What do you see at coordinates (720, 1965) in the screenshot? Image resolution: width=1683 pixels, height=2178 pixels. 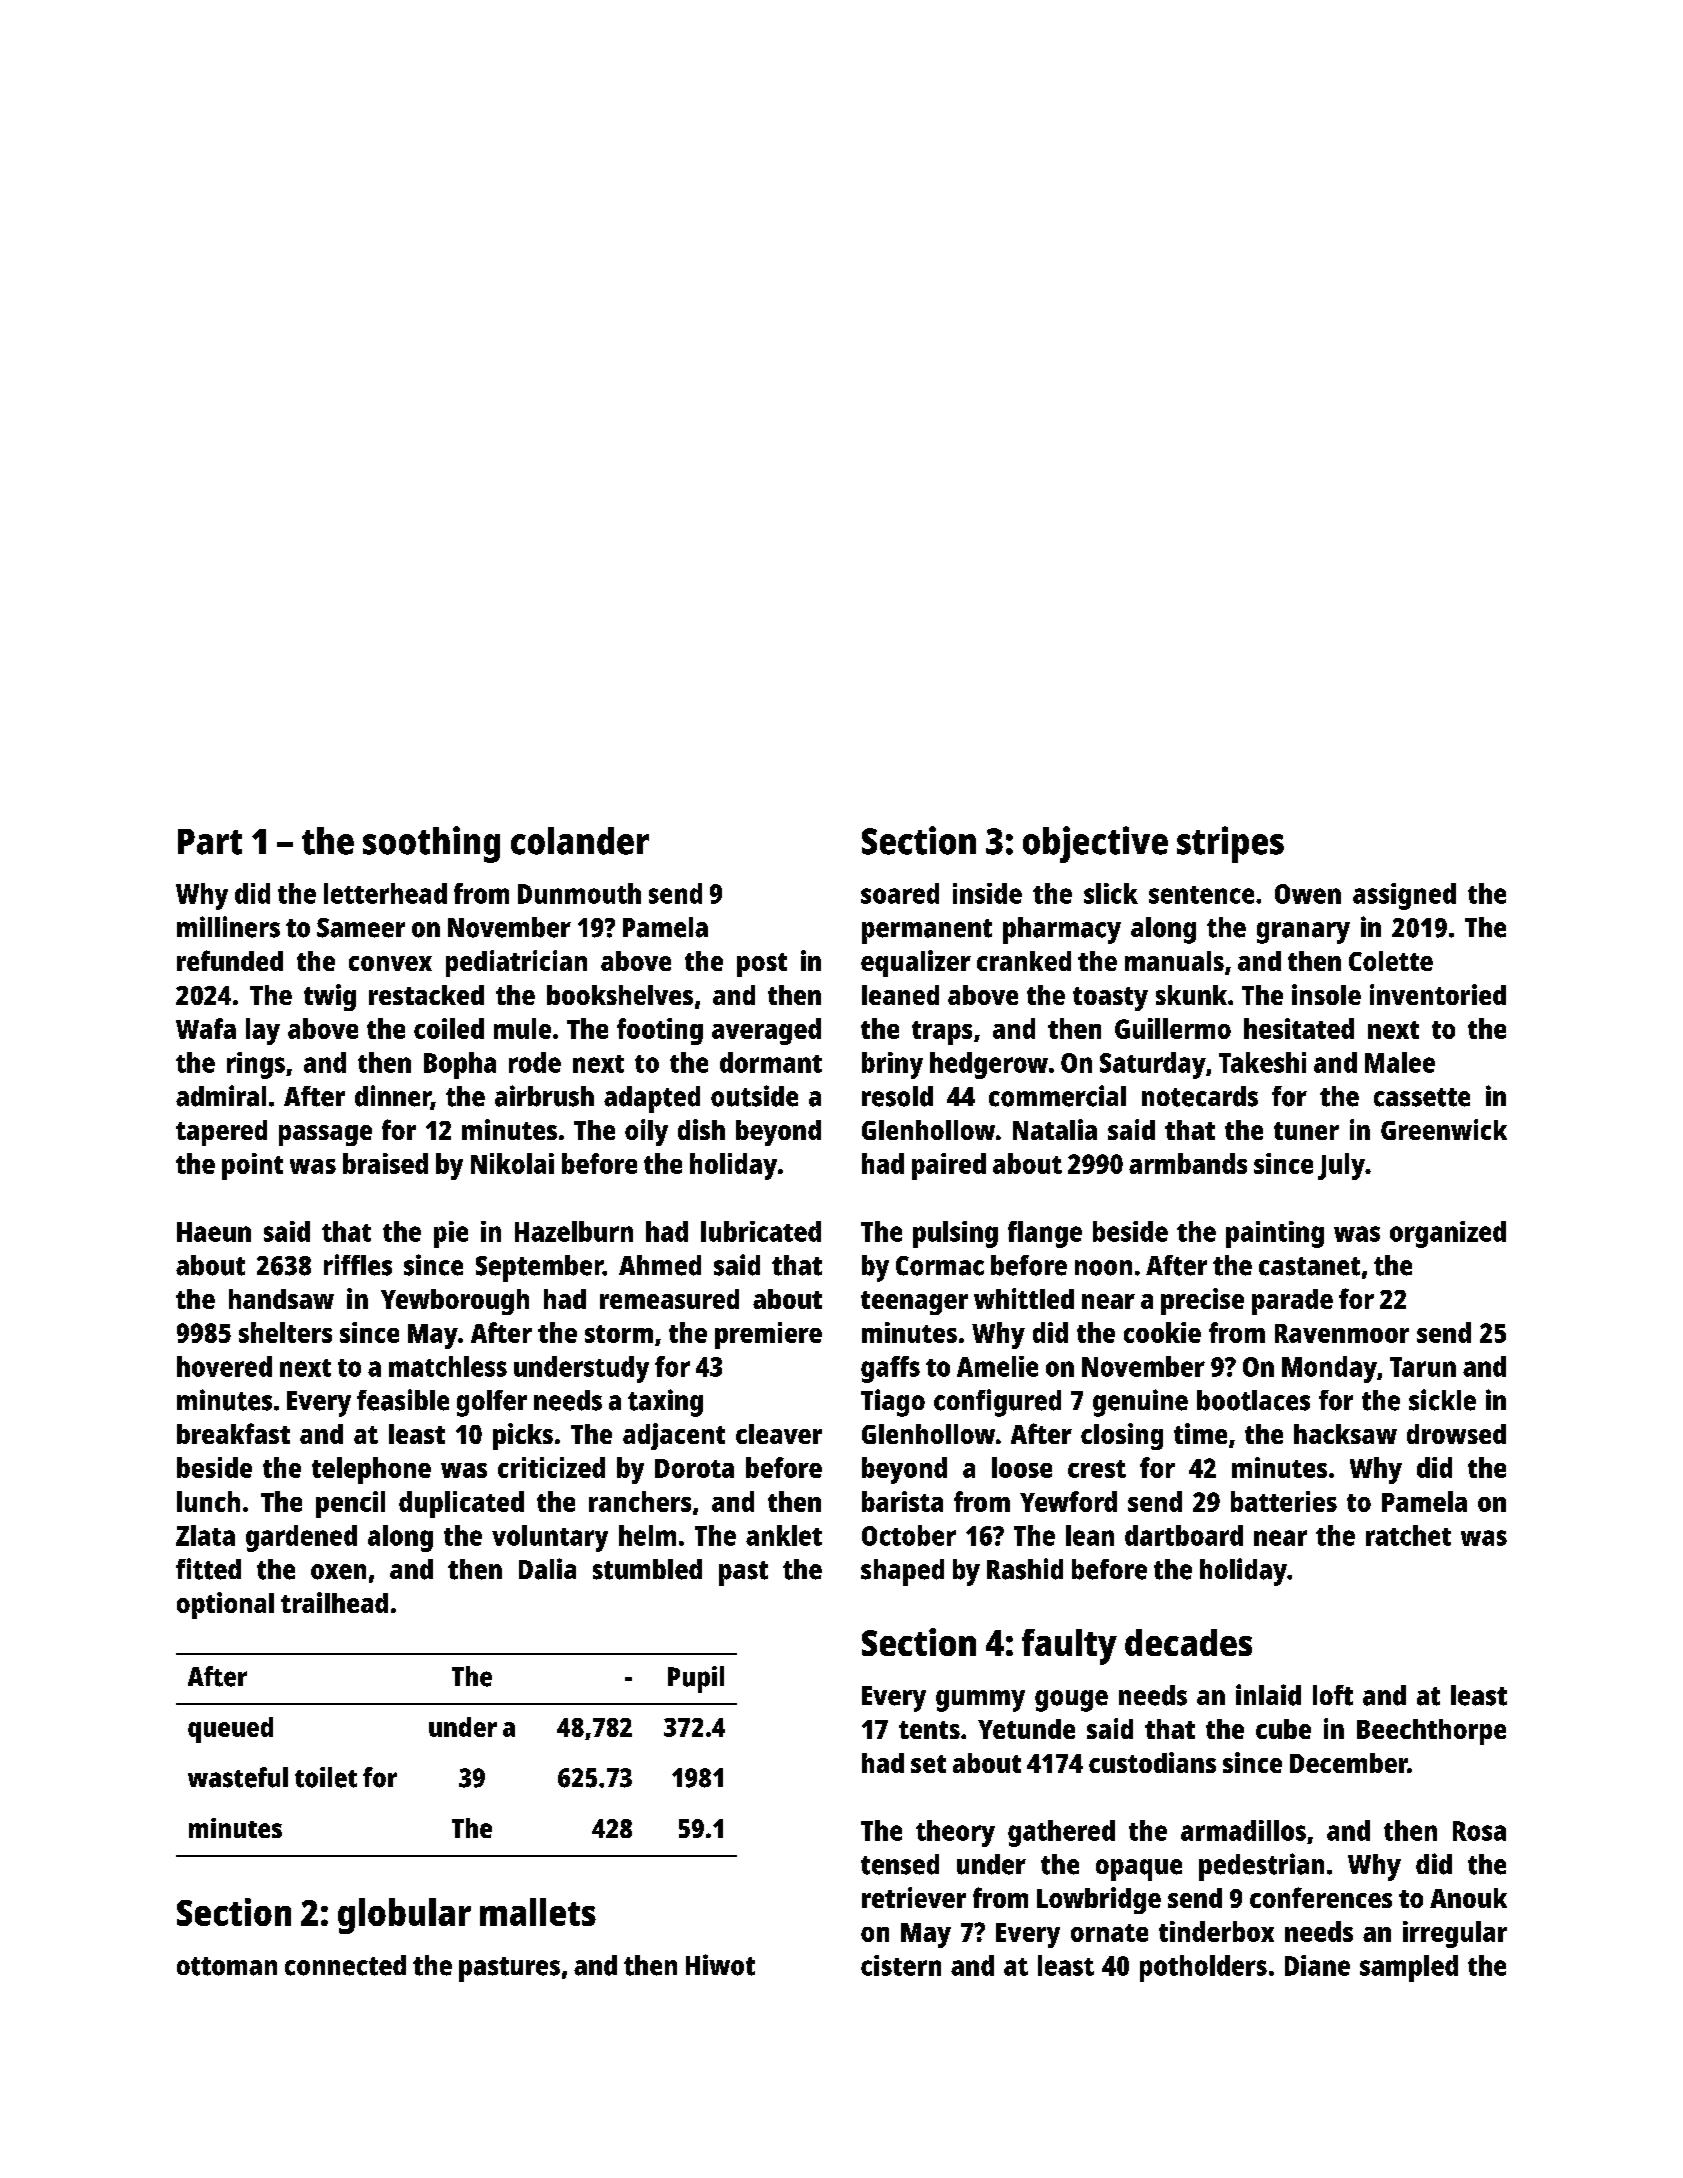 I see `Hiwot` at bounding box center [720, 1965].
